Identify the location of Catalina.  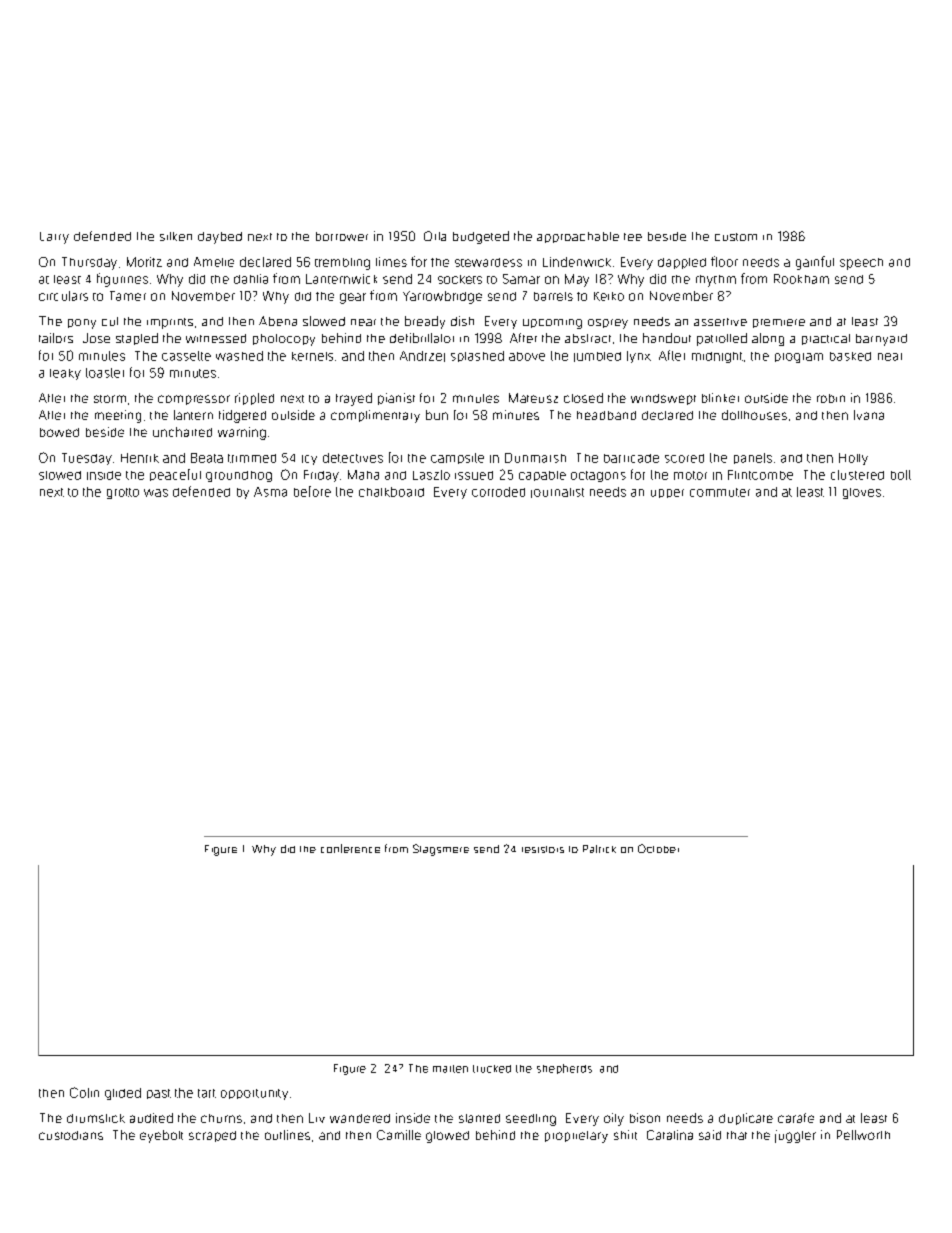
(670, 1135).
